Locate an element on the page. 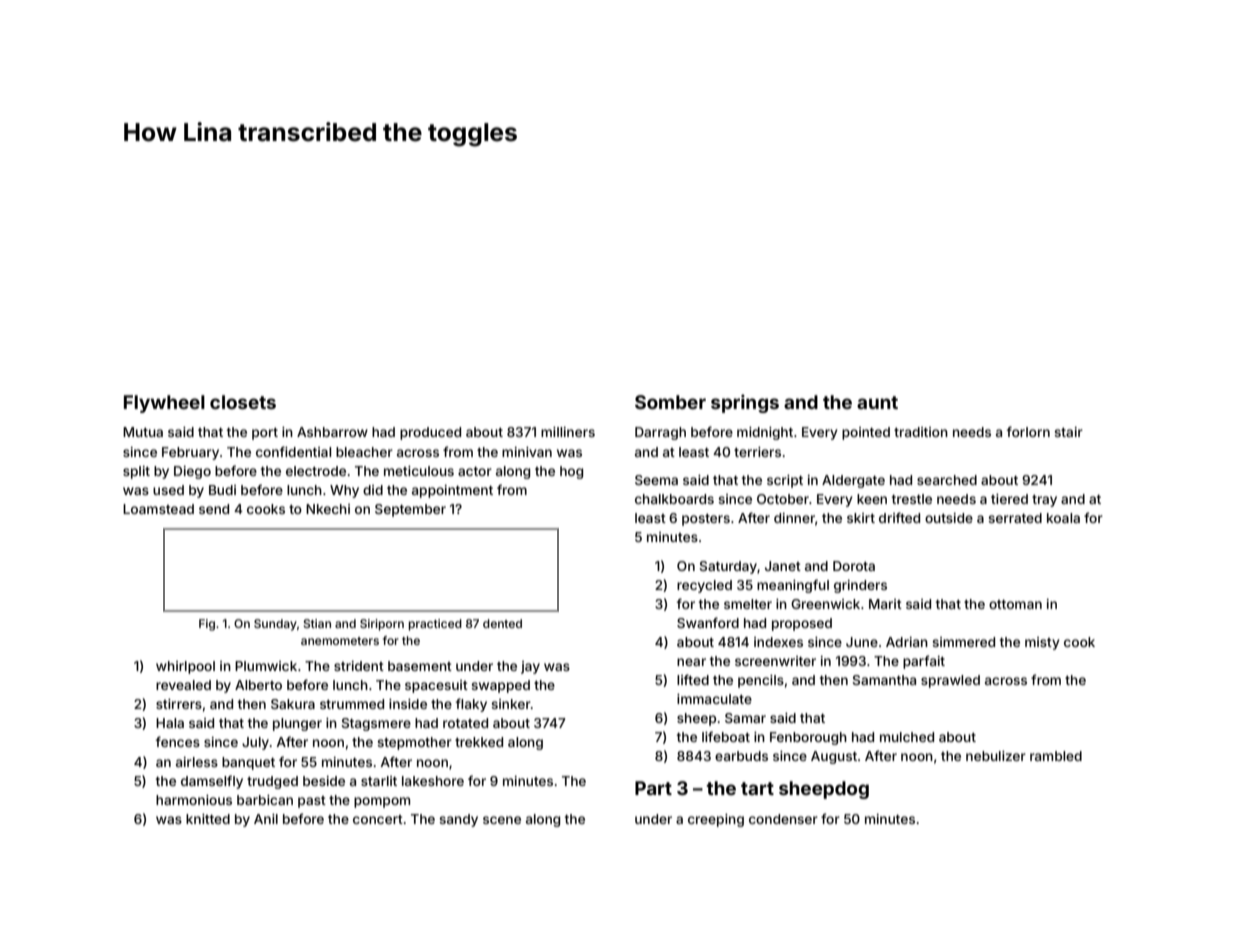  knitted is located at coordinates (208, 819).
